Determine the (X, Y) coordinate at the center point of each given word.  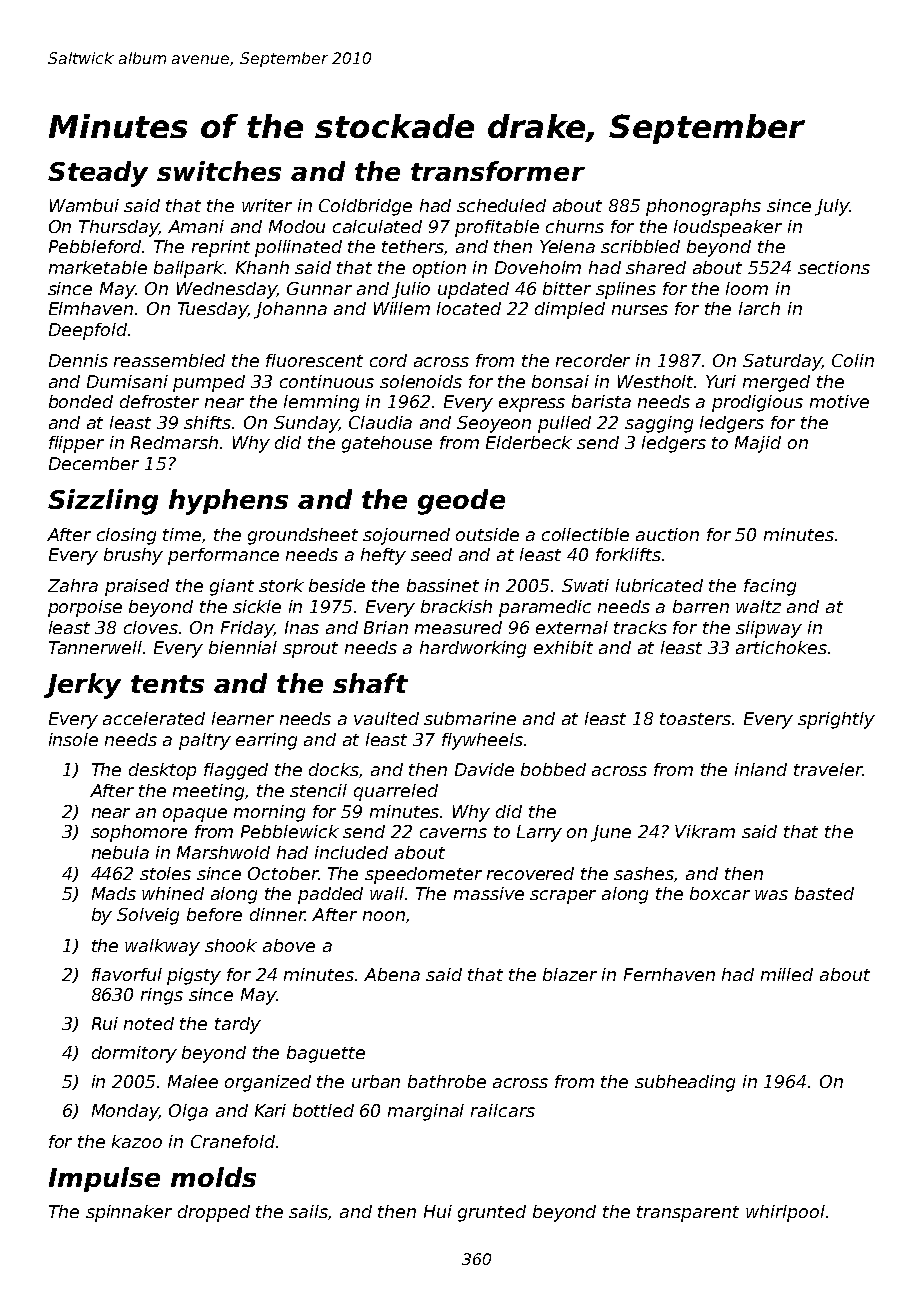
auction (667, 534)
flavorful (127, 974)
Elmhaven (91, 308)
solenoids (421, 381)
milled (787, 974)
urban (376, 1081)
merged (776, 383)
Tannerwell (95, 647)
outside (487, 534)
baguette (326, 1054)
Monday (125, 1112)
